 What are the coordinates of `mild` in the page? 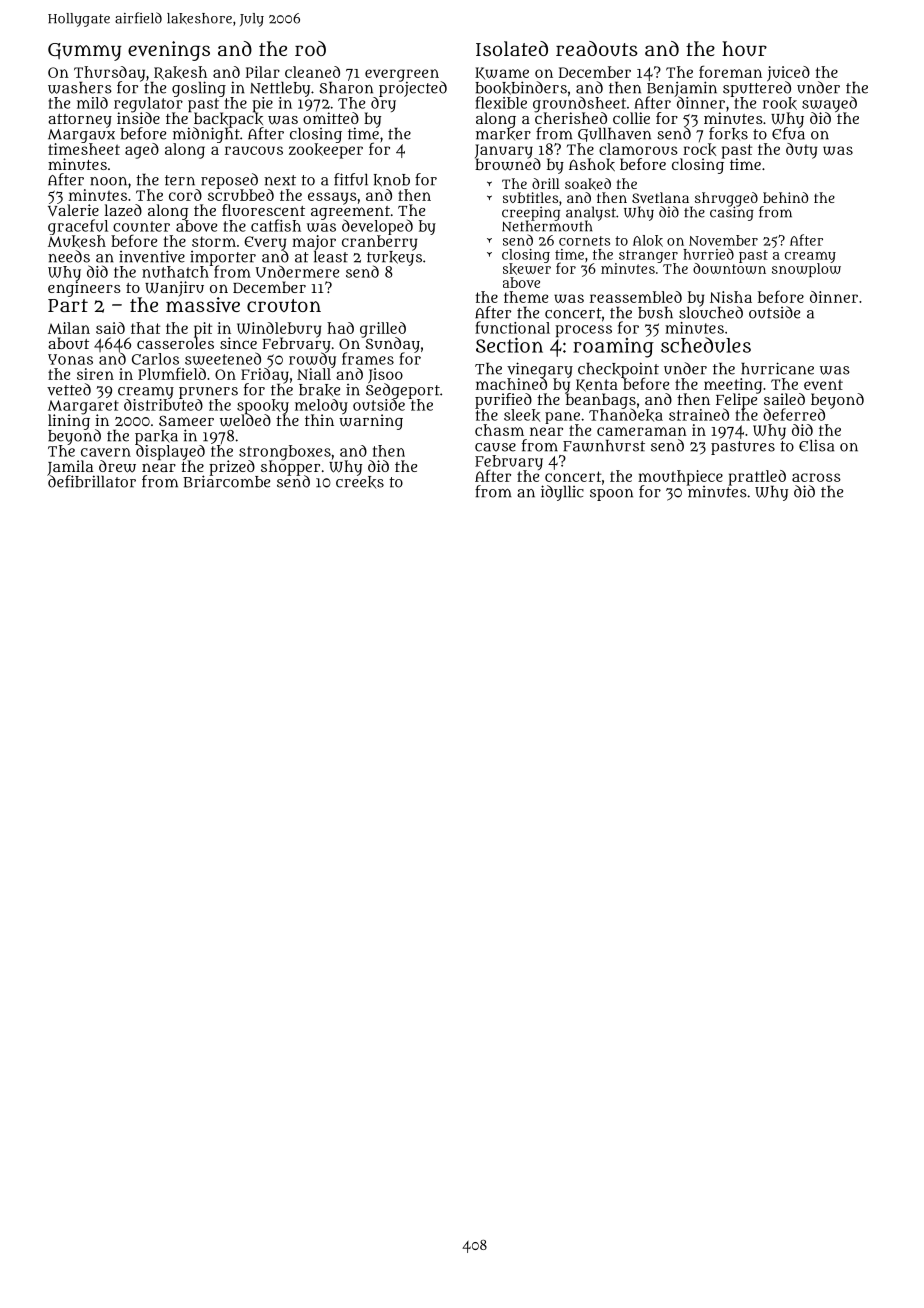 It's located at (92, 103).
